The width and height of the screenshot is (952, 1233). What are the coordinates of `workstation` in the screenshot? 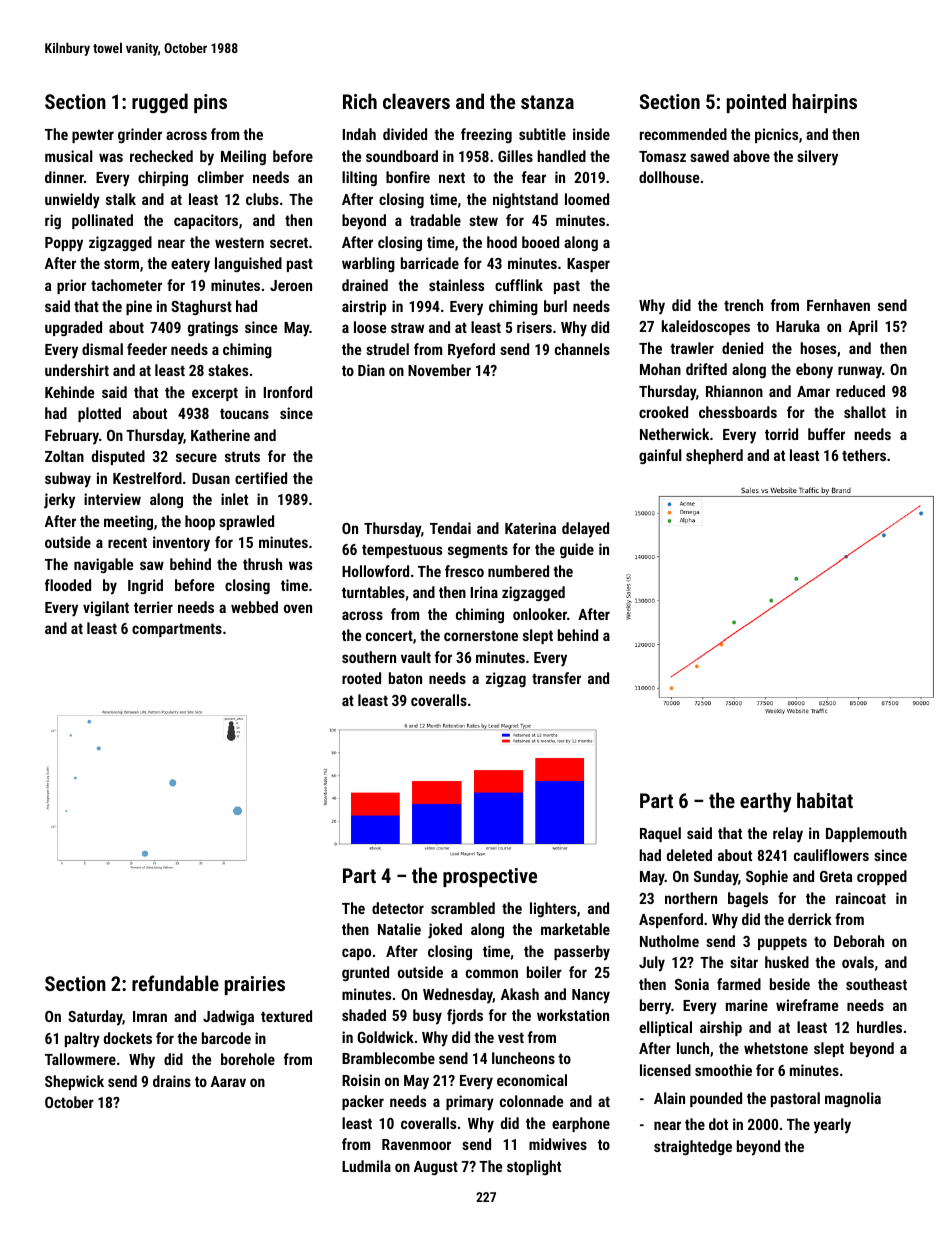 It's located at (573, 1015).
